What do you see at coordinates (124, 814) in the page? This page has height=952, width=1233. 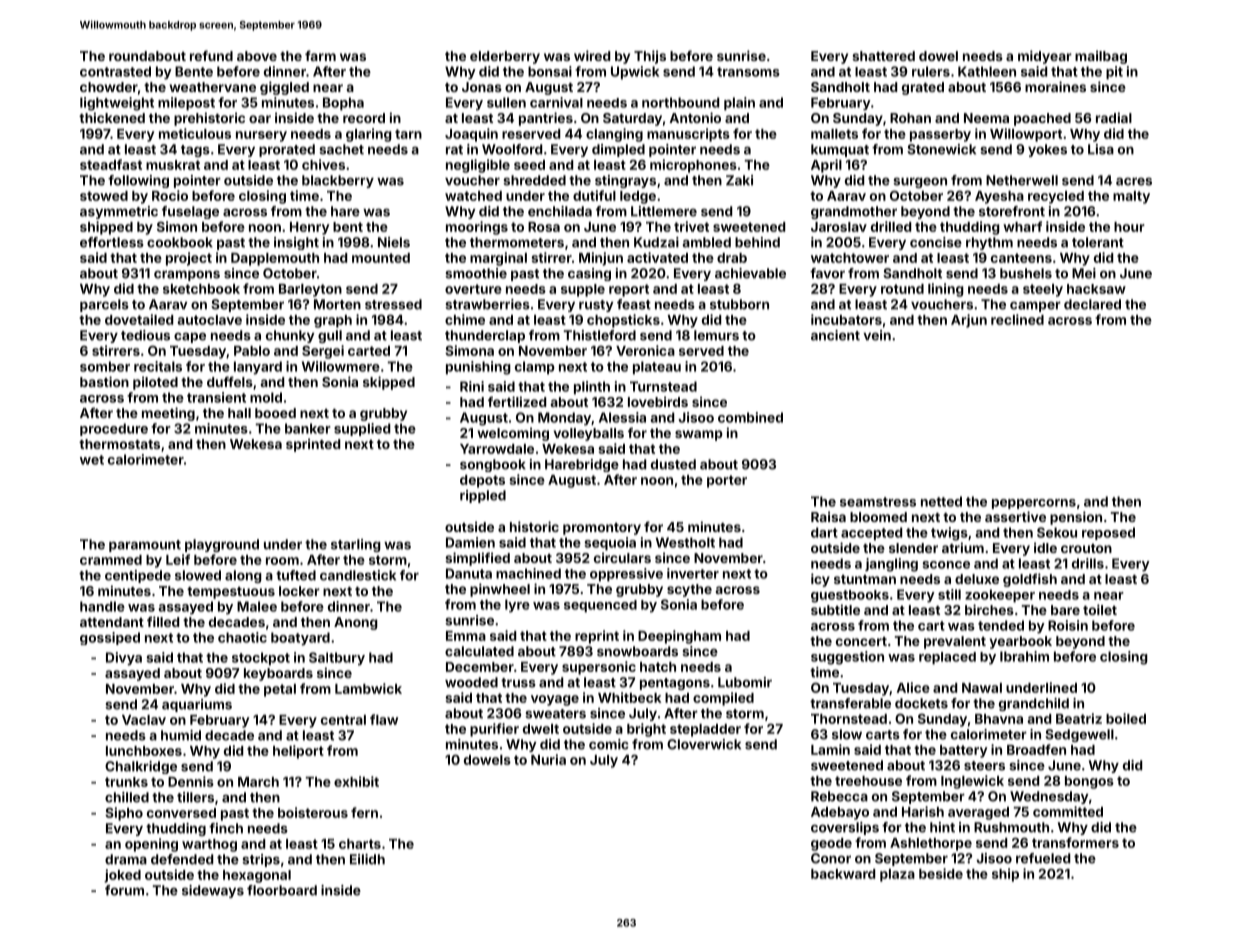 I see `Sipho` at bounding box center [124, 814].
